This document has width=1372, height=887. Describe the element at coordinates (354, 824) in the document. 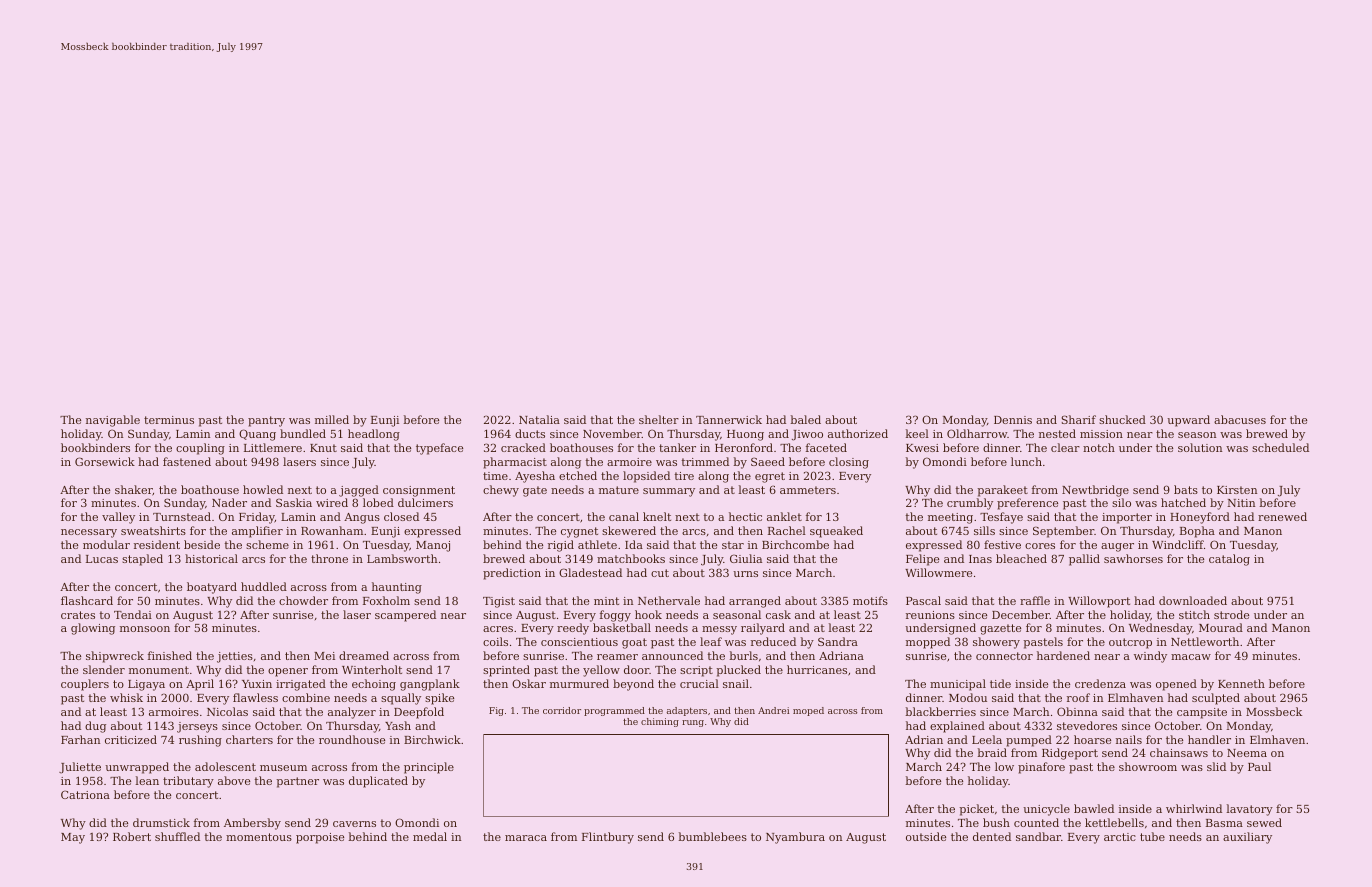

I see `caverns` at that location.
